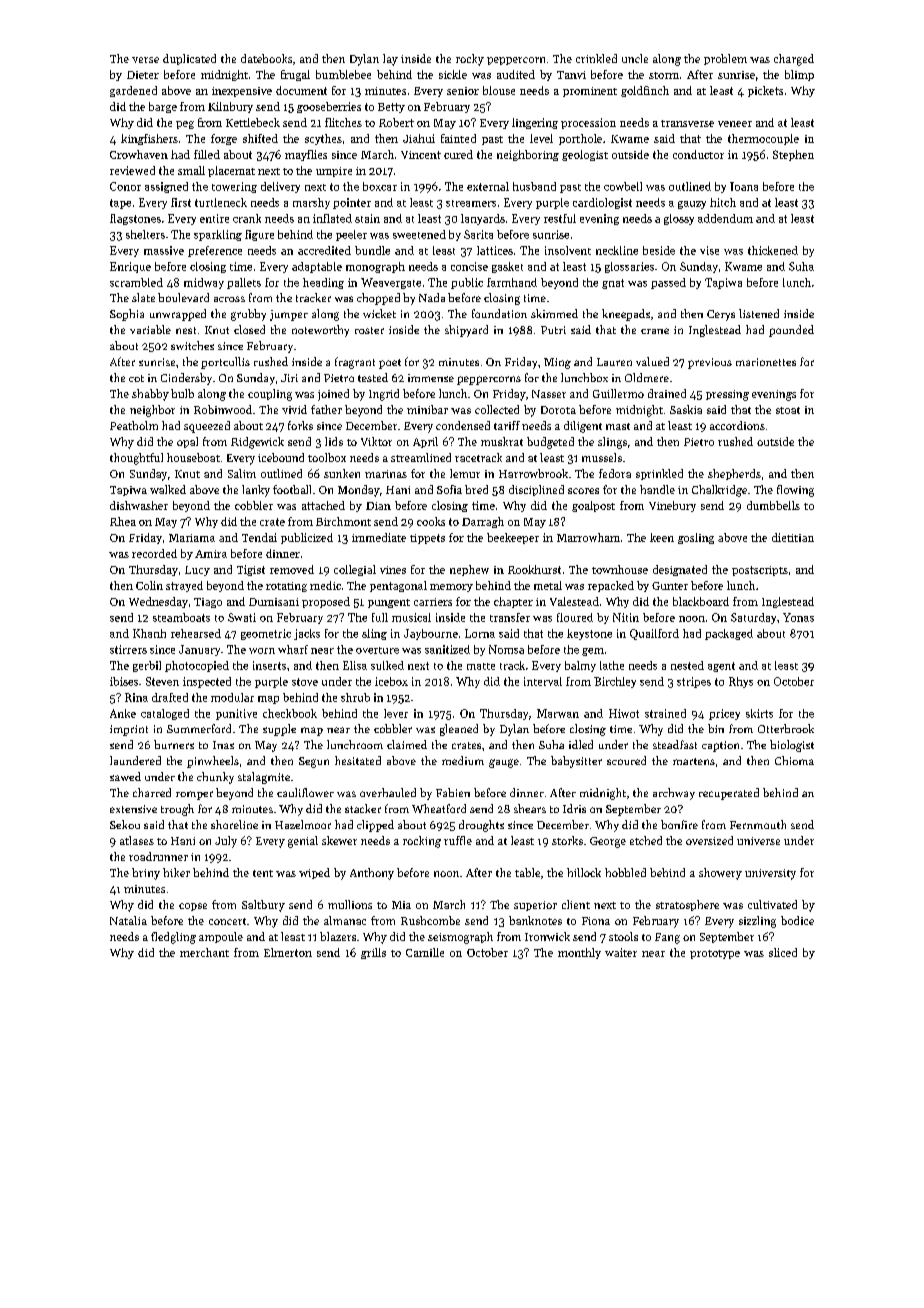 This document has width=924, height=1308. What do you see at coordinates (725, 59) in the document?
I see `problem` at bounding box center [725, 59].
